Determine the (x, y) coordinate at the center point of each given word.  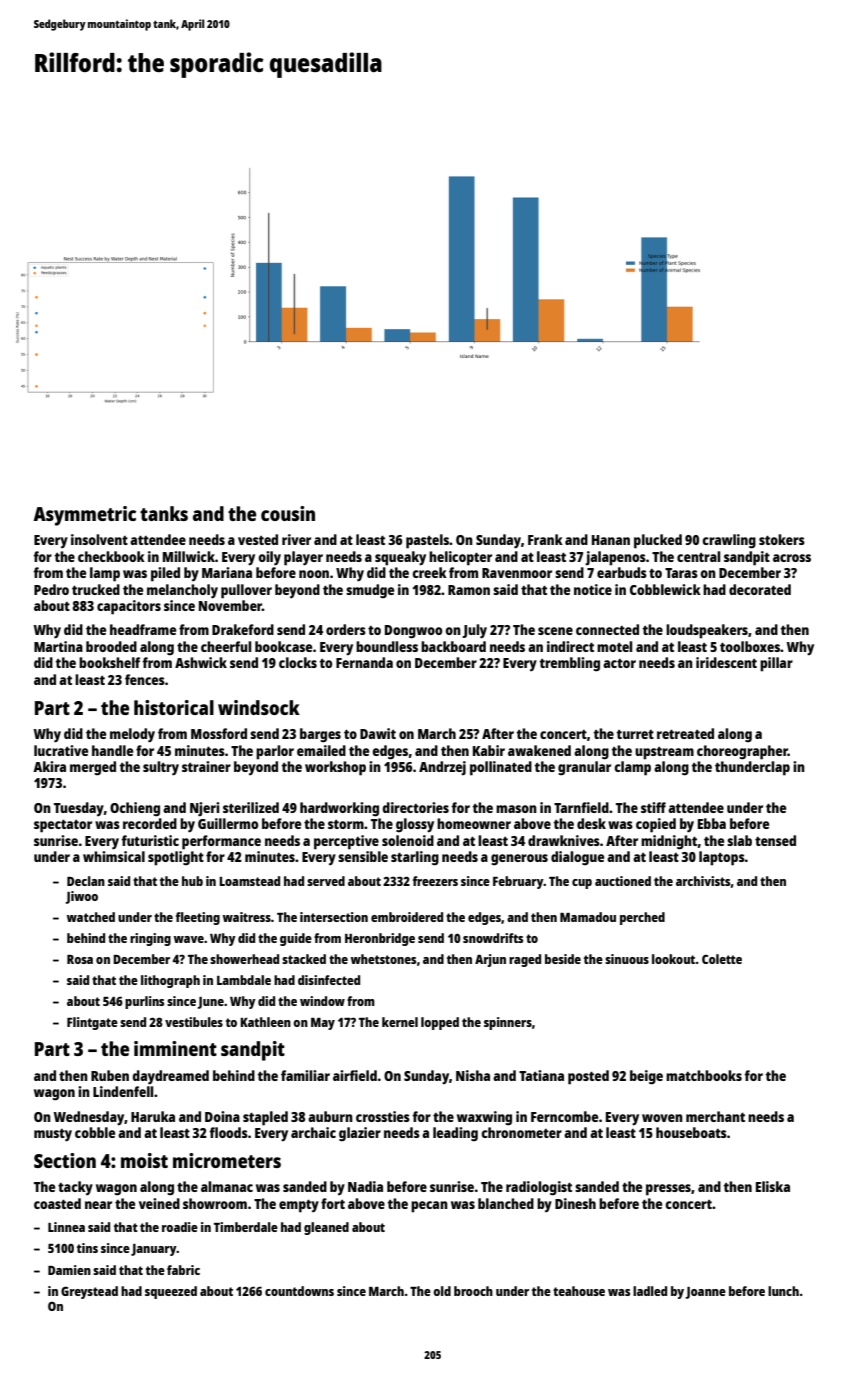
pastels (427, 541)
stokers (782, 539)
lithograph (170, 981)
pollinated (501, 768)
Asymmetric (84, 516)
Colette (722, 959)
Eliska (773, 1186)
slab (739, 840)
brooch (473, 1291)
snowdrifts (493, 938)
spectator (63, 826)
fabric (183, 1270)
